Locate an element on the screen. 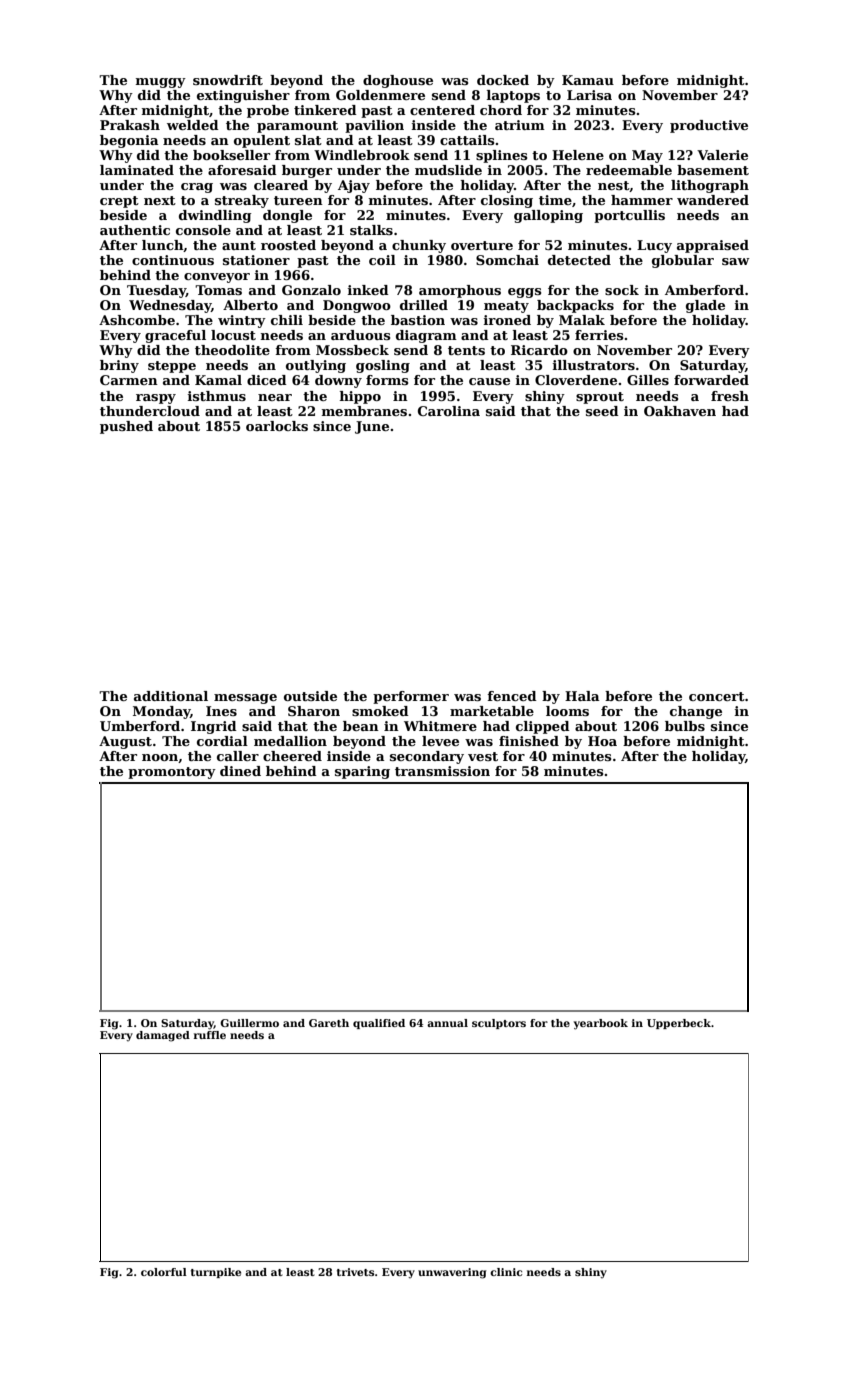 Image resolution: width=849 pixels, height=1400 pixels. additional is located at coordinates (171, 696).
